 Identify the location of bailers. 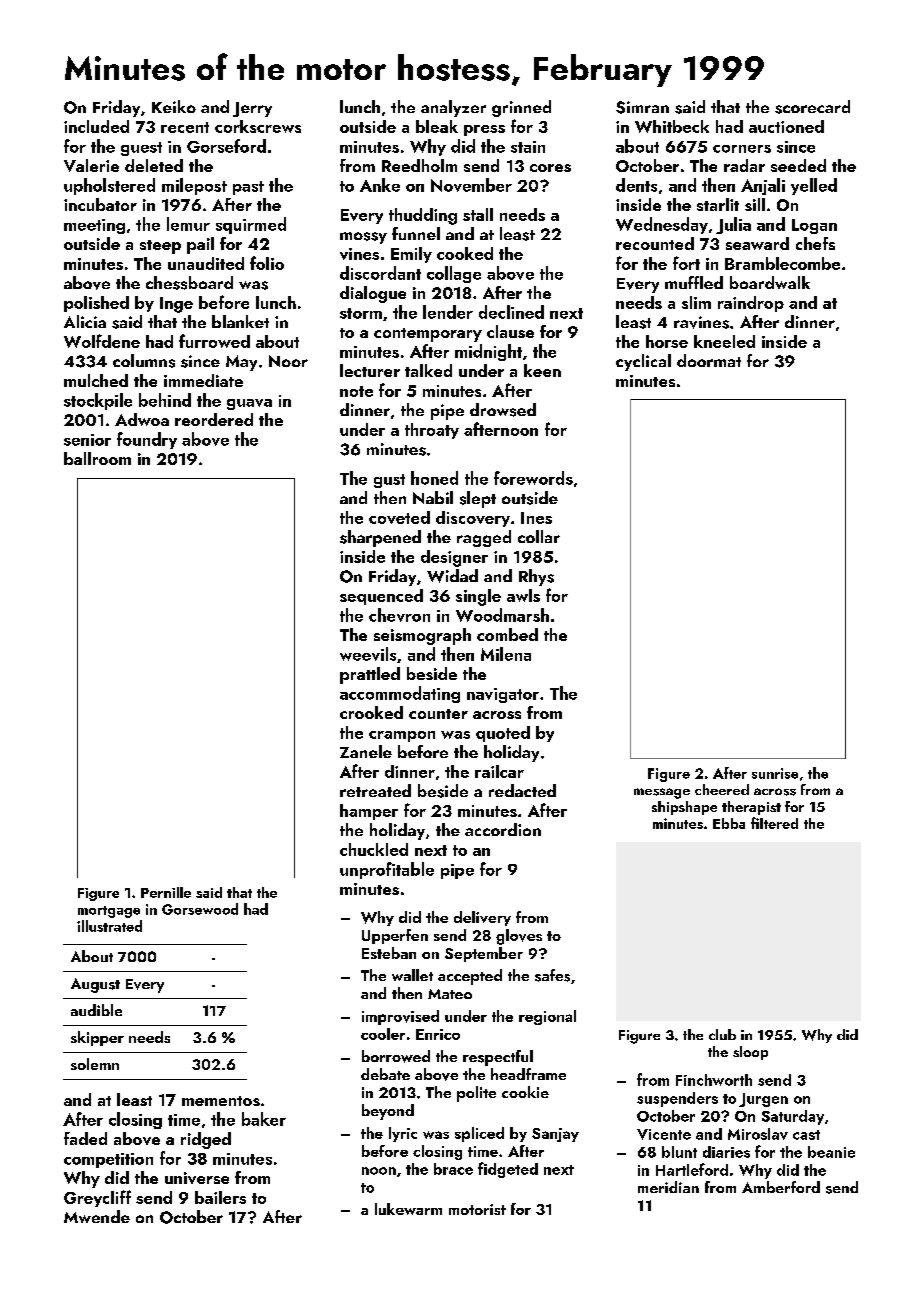
(220, 1197).
